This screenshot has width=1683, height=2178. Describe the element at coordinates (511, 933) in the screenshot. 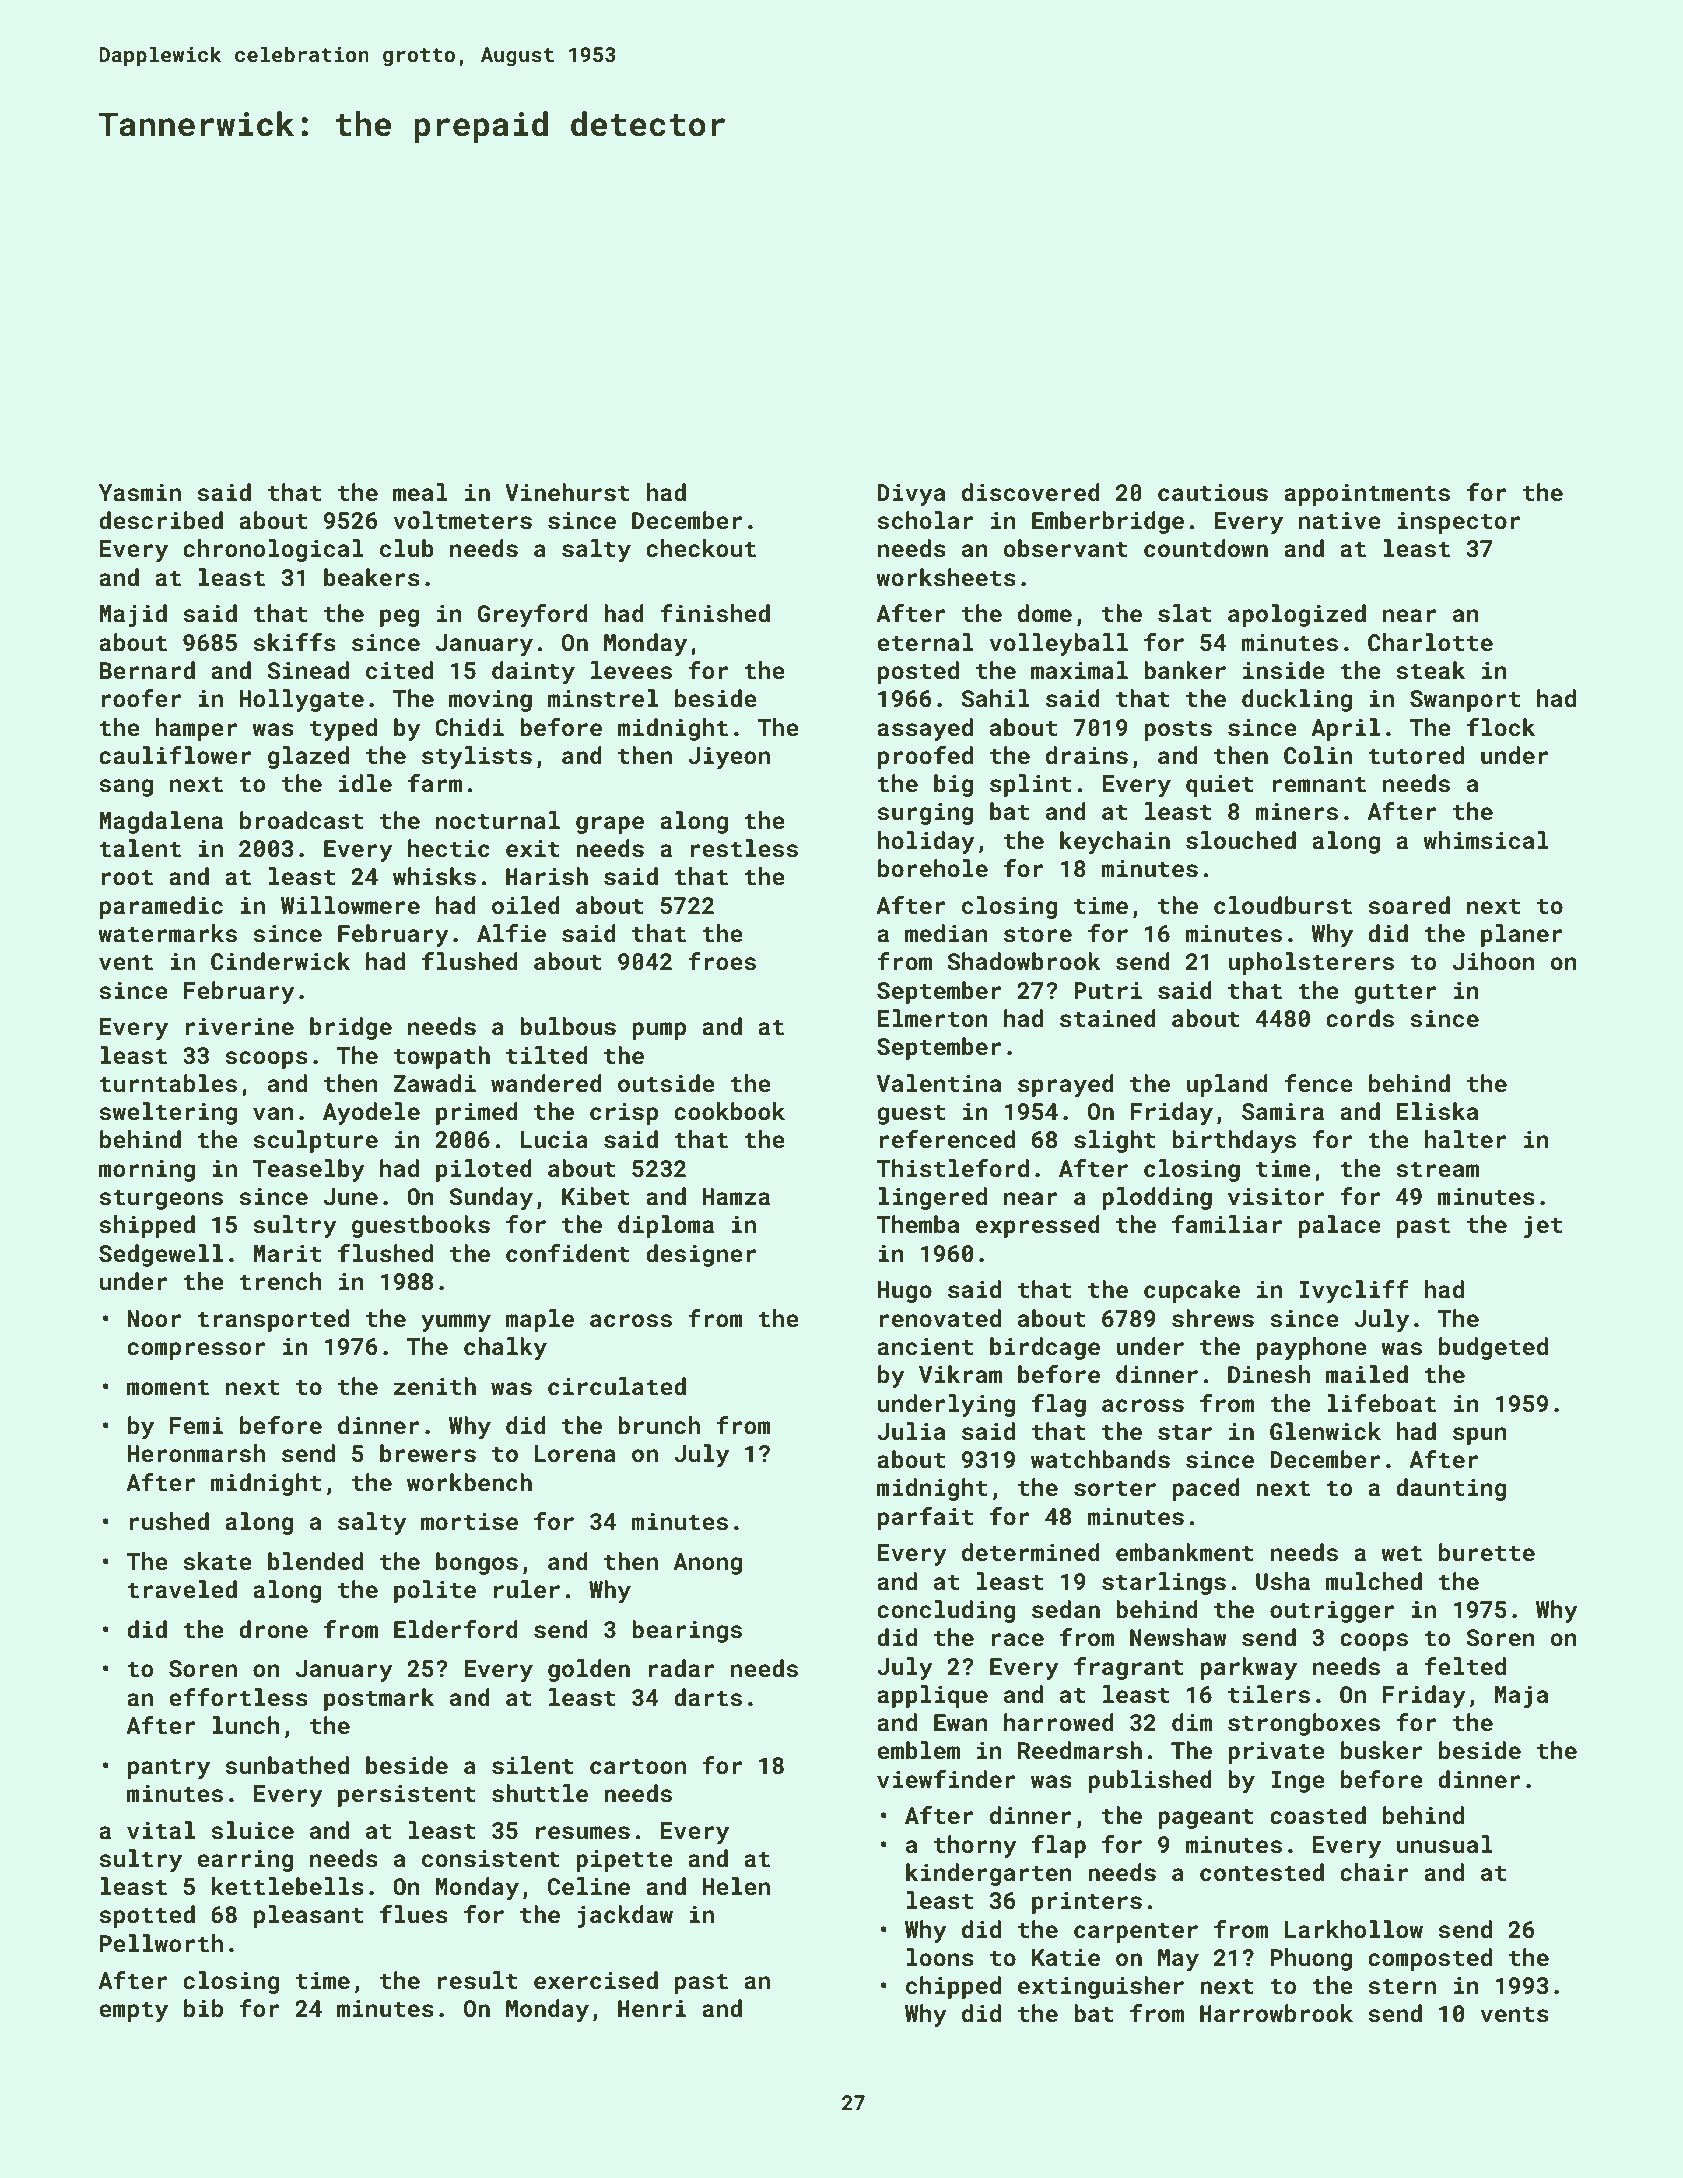

I see `Alfie` at that location.
